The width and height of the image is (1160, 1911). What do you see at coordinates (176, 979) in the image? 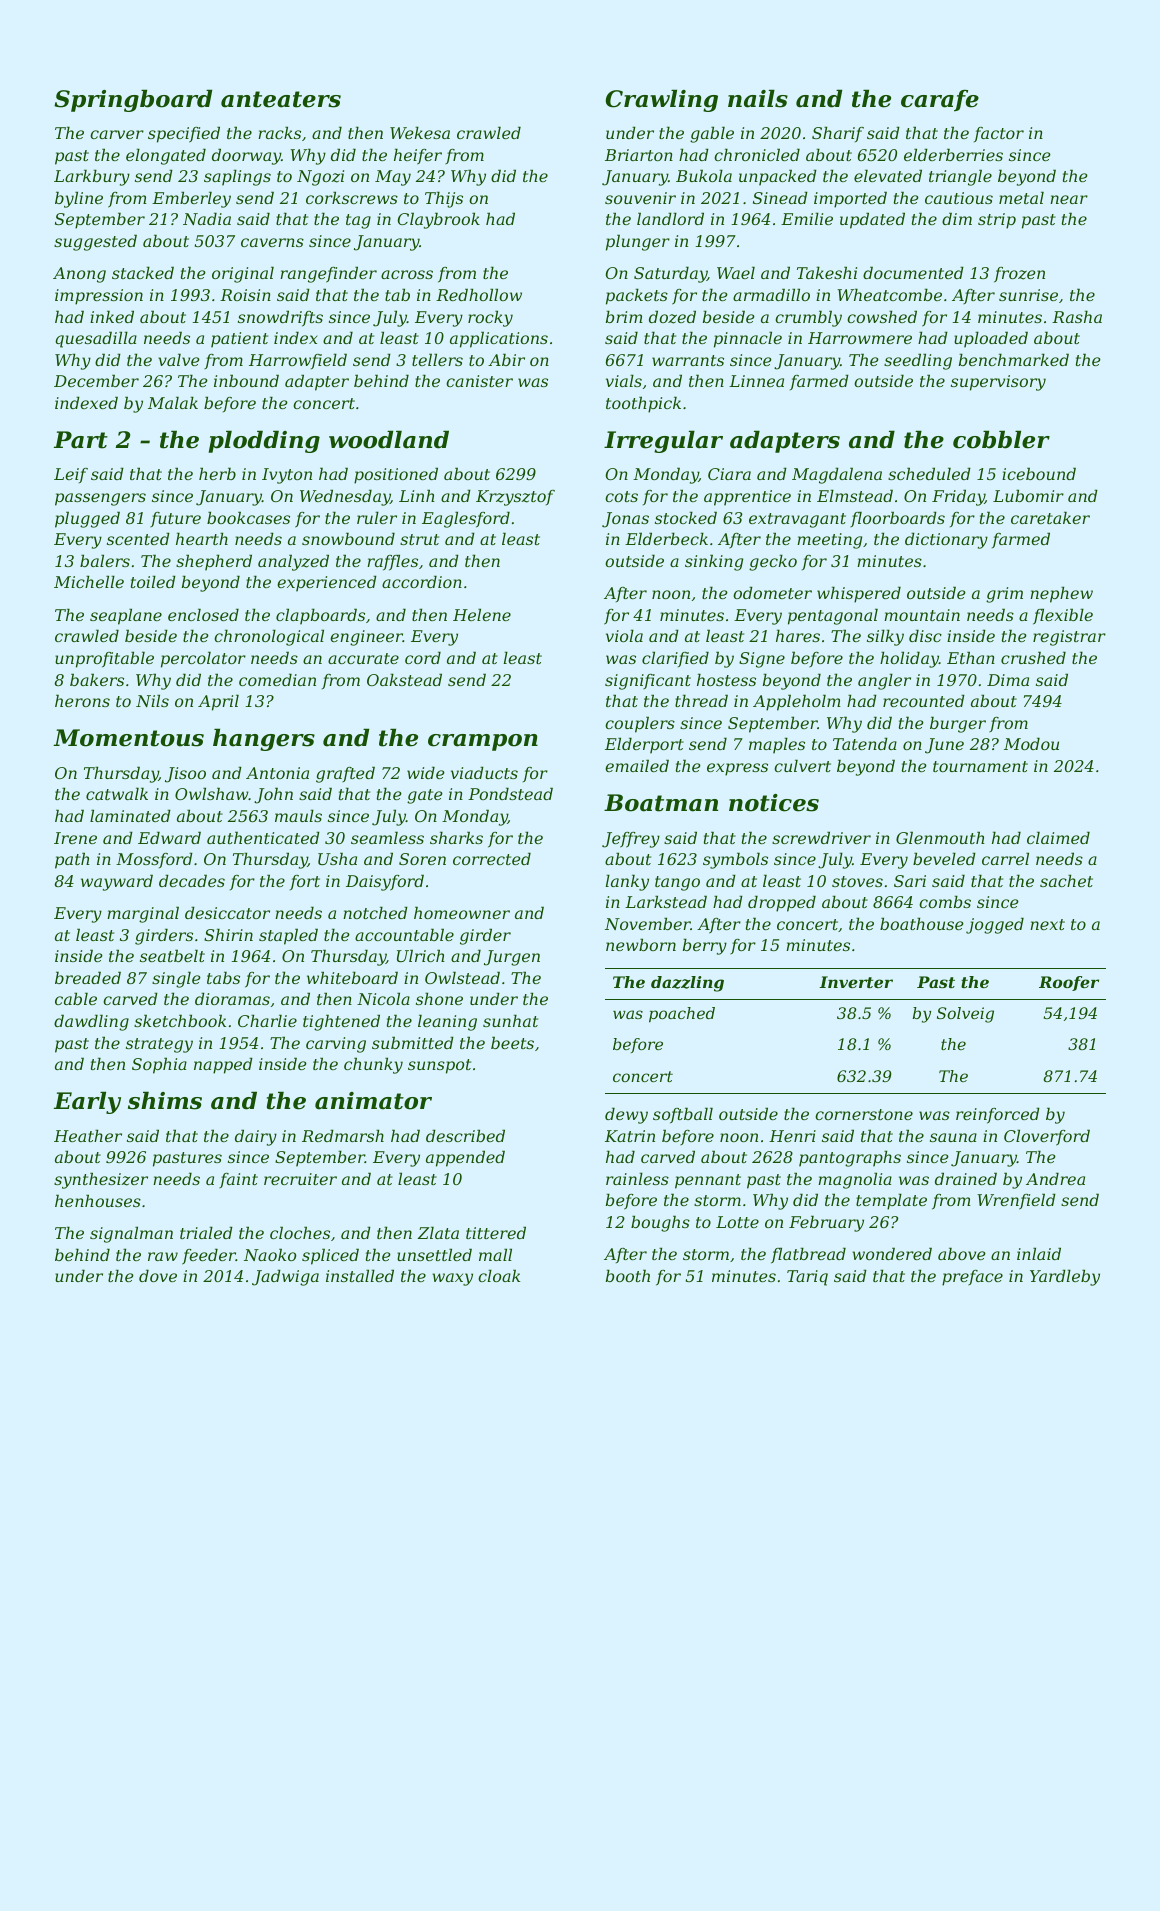
I see `single` at bounding box center [176, 979].
